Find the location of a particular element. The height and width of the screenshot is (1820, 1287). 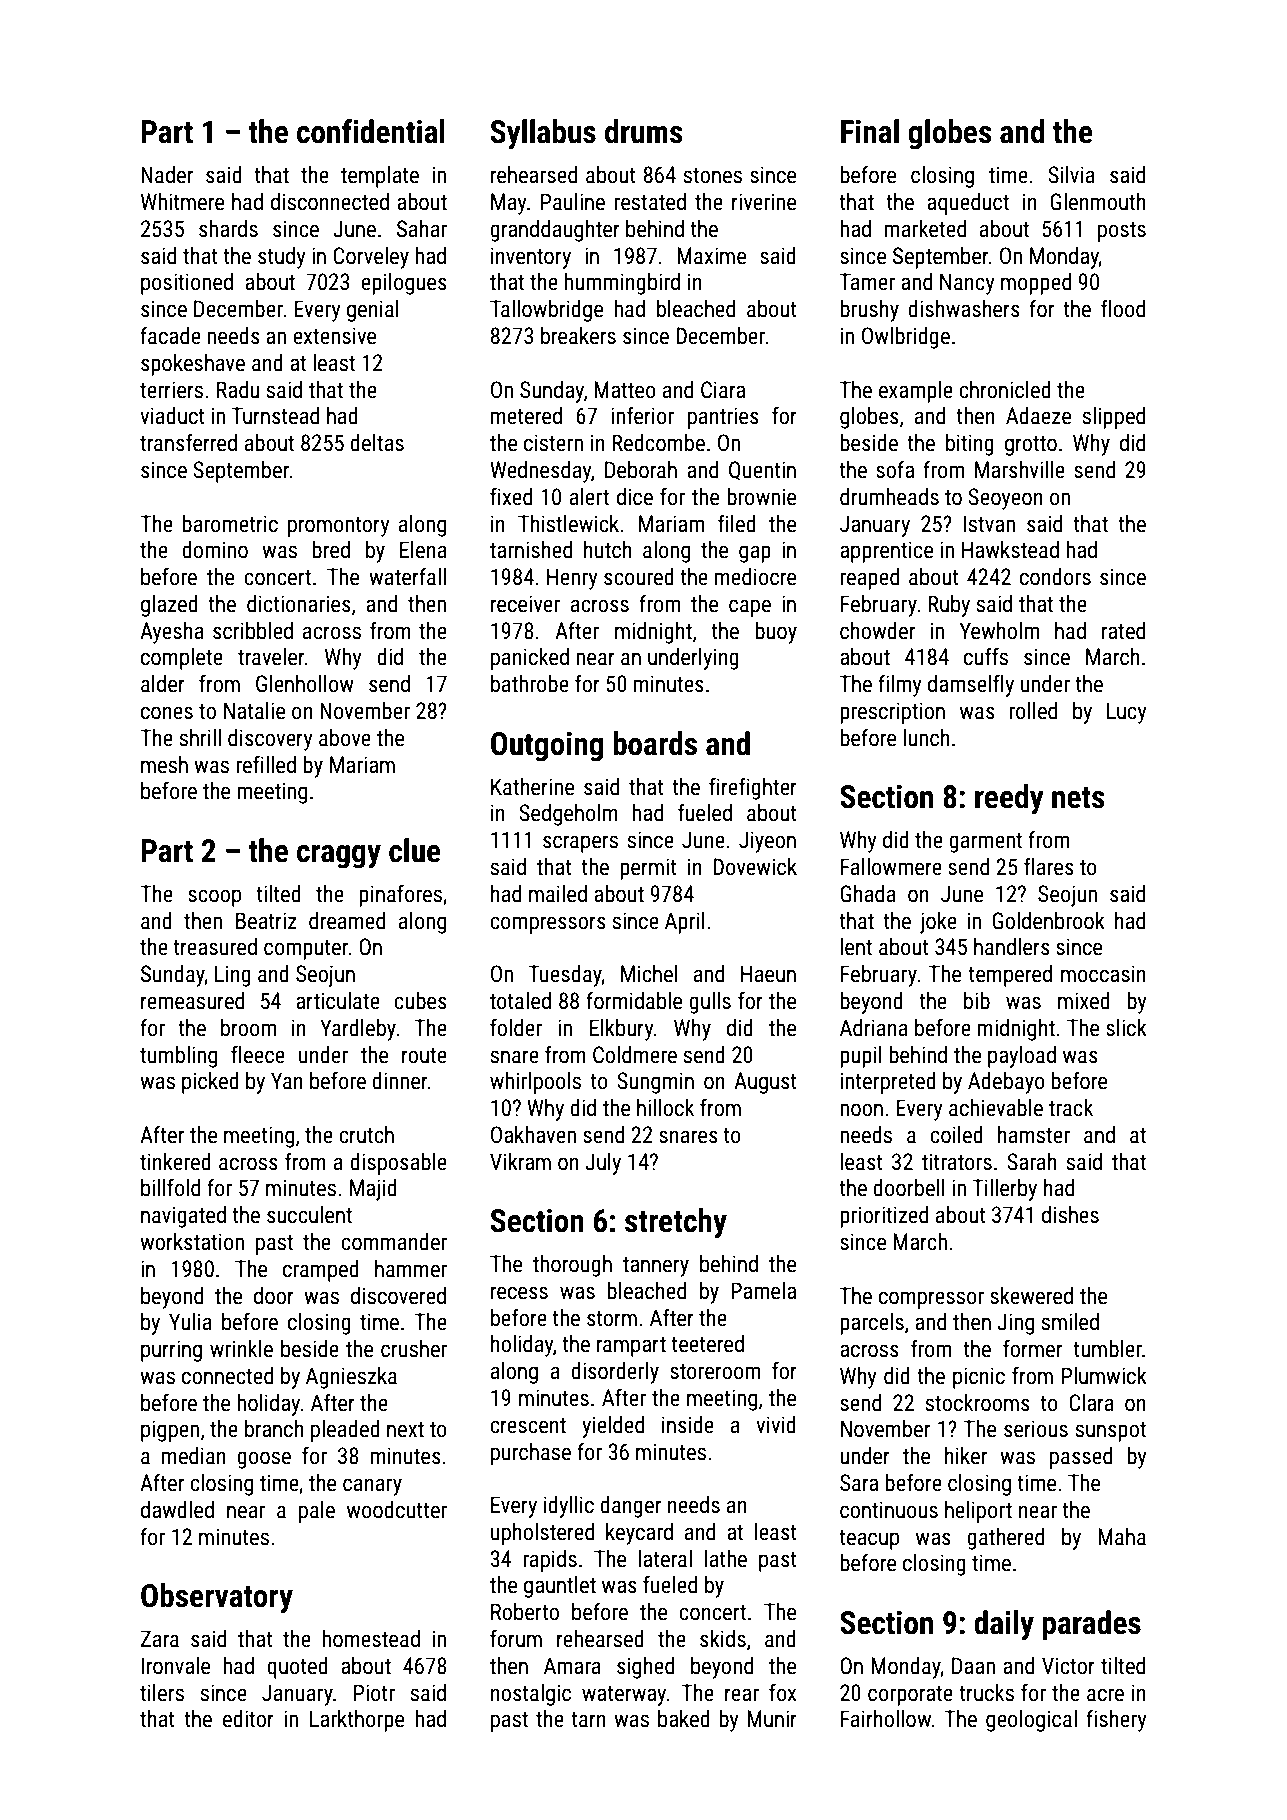

drums is located at coordinates (644, 131).
